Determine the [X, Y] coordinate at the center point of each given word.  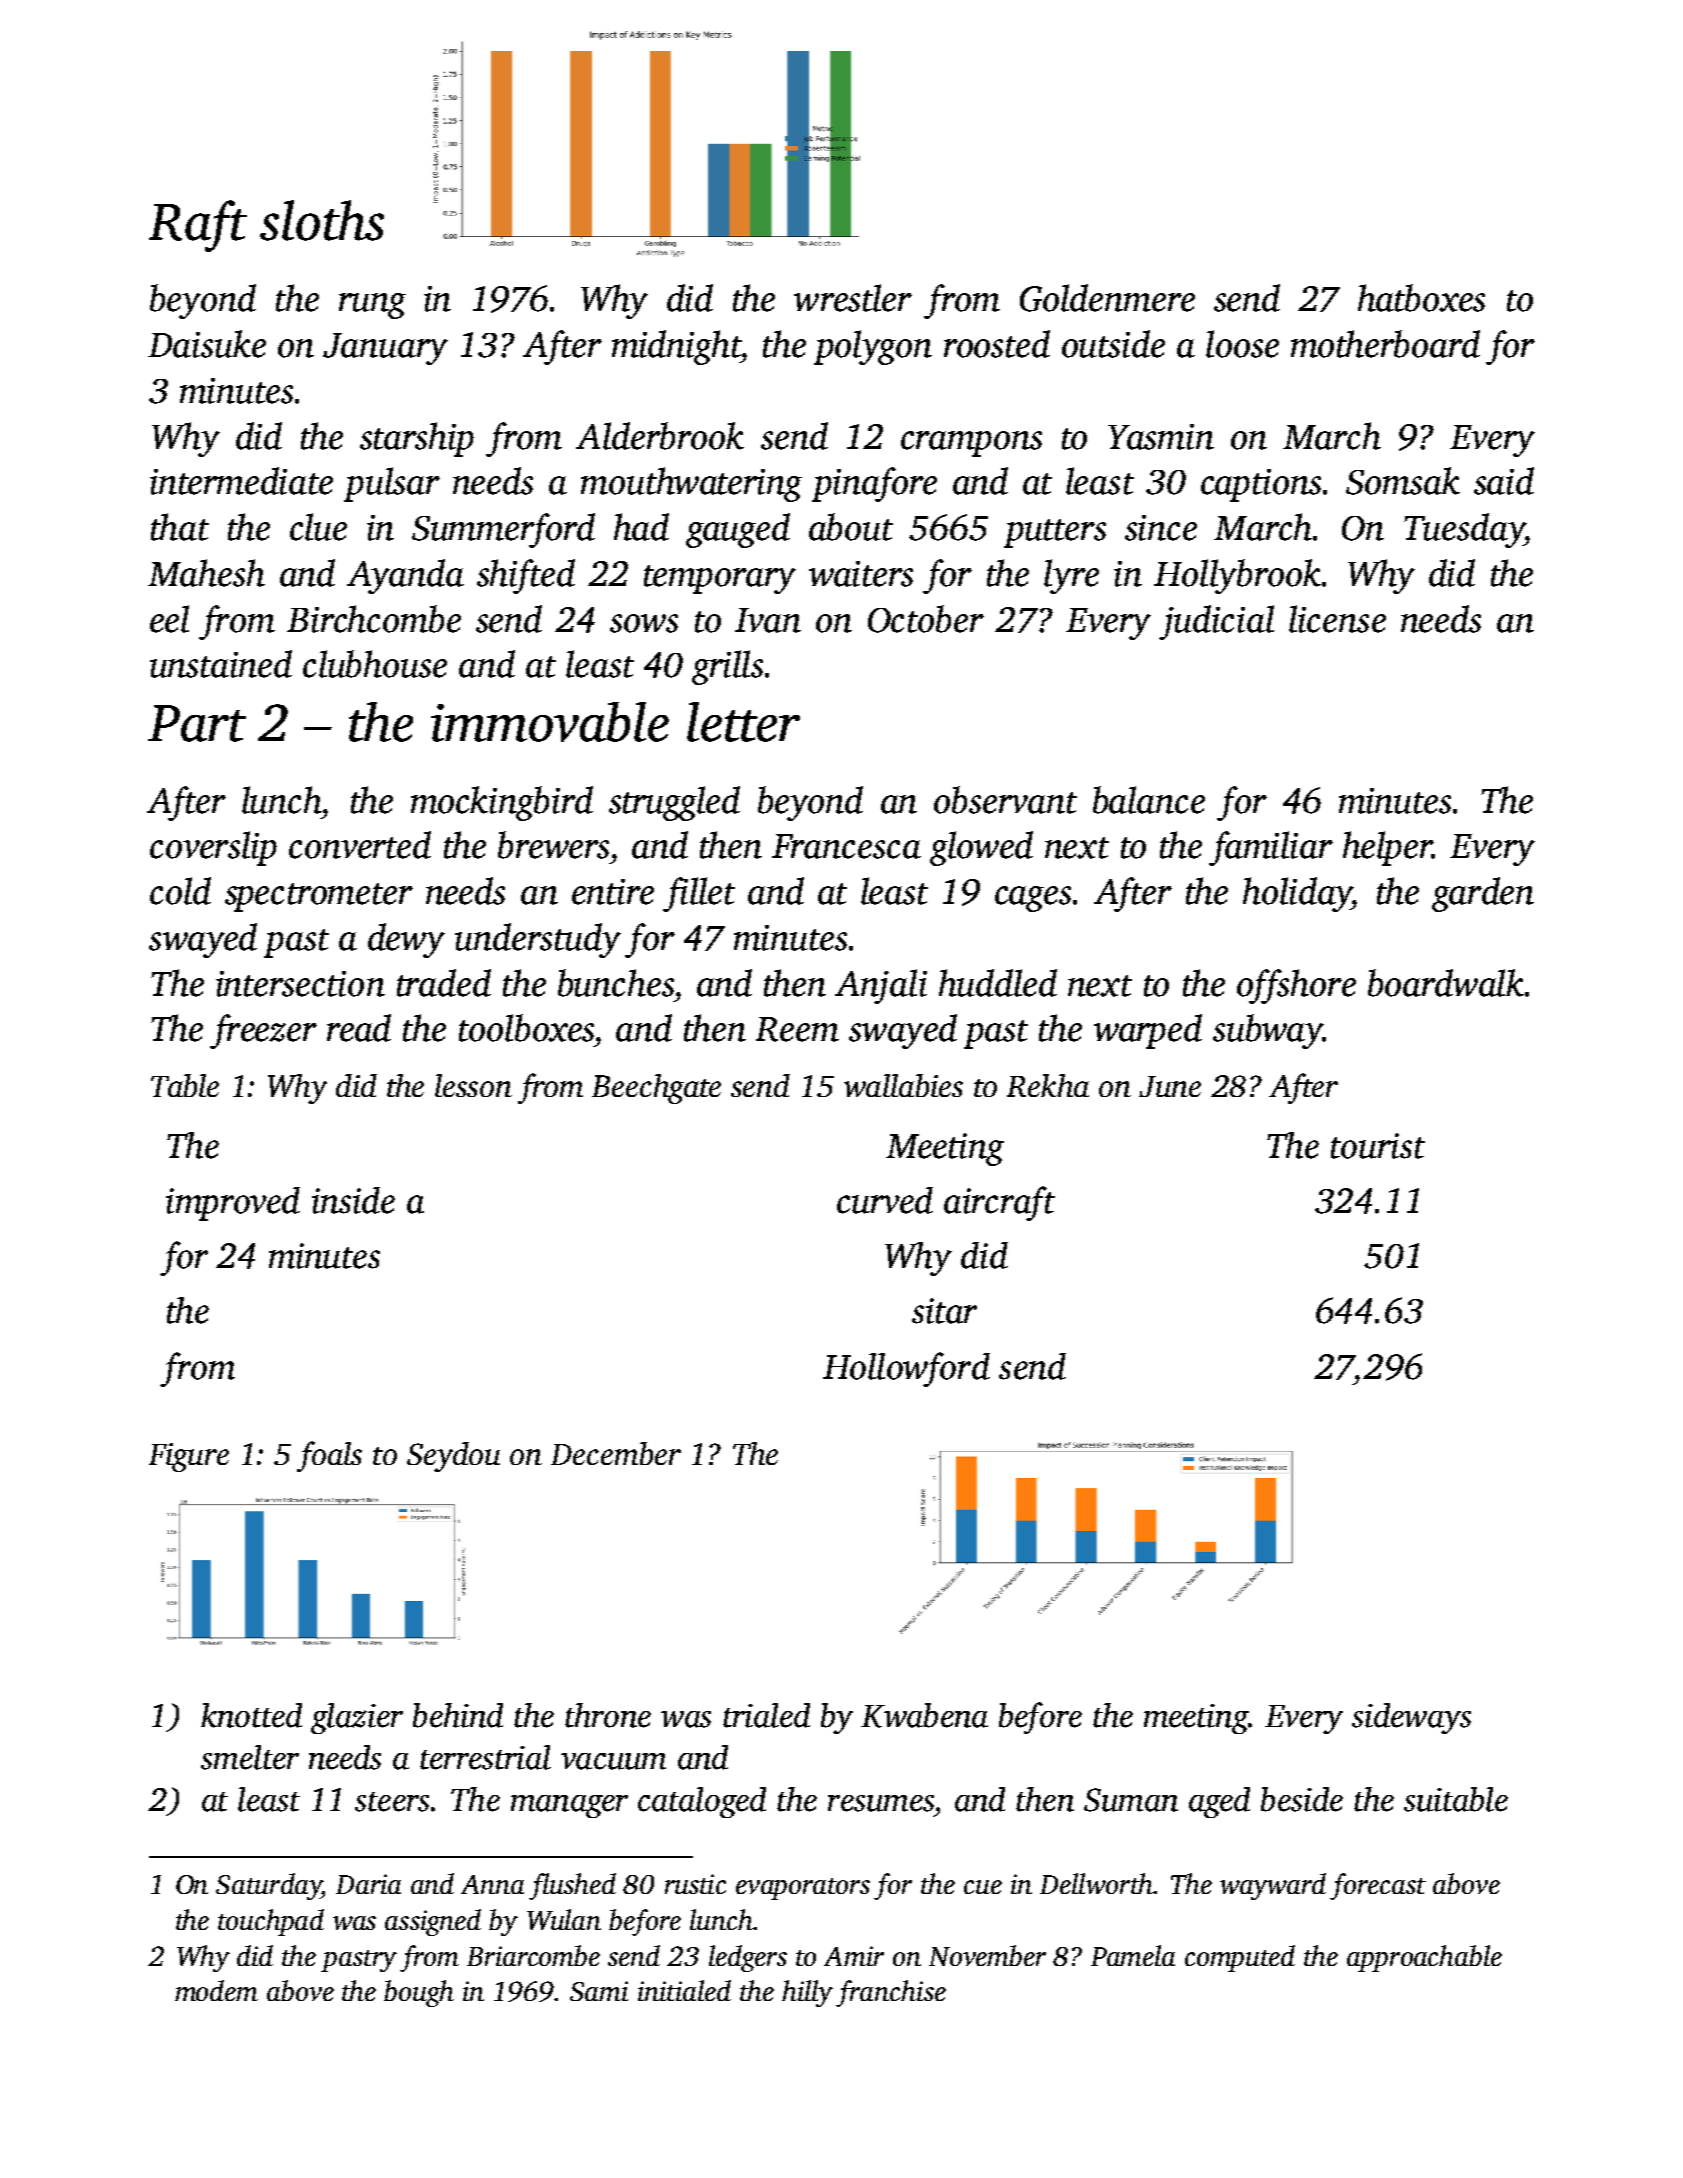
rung [372, 306]
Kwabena [924, 1715]
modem [216, 1990]
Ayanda [405, 576]
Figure [189, 1457]
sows [644, 623]
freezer [263, 1031]
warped [1148, 1031]
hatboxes [1421, 298]
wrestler [853, 298]
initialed [684, 1990]
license [1337, 619]
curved [885, 1200]
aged [1219, 1802]
